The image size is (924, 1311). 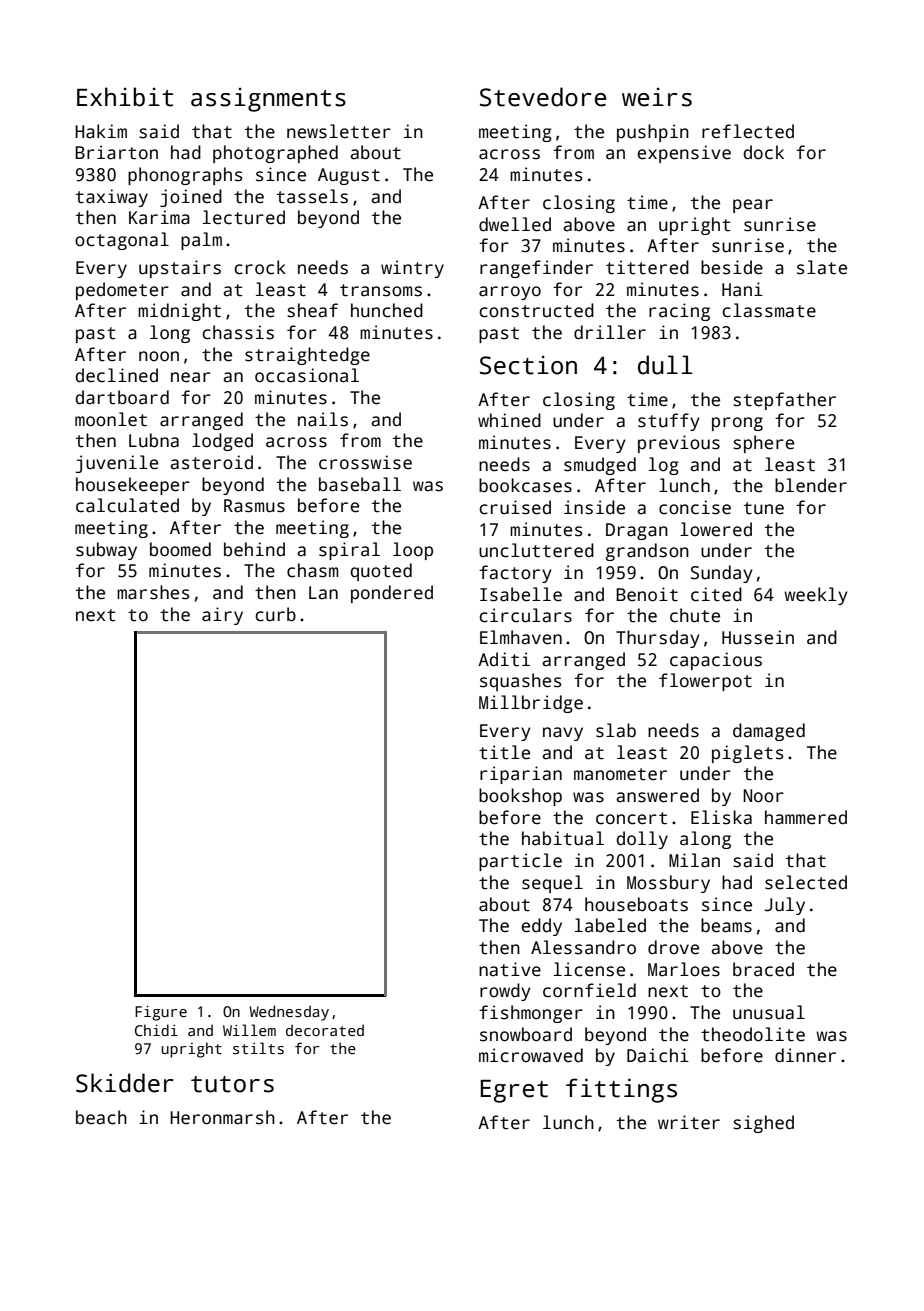 I want to click on Hani, so click(x=742, y=289).
